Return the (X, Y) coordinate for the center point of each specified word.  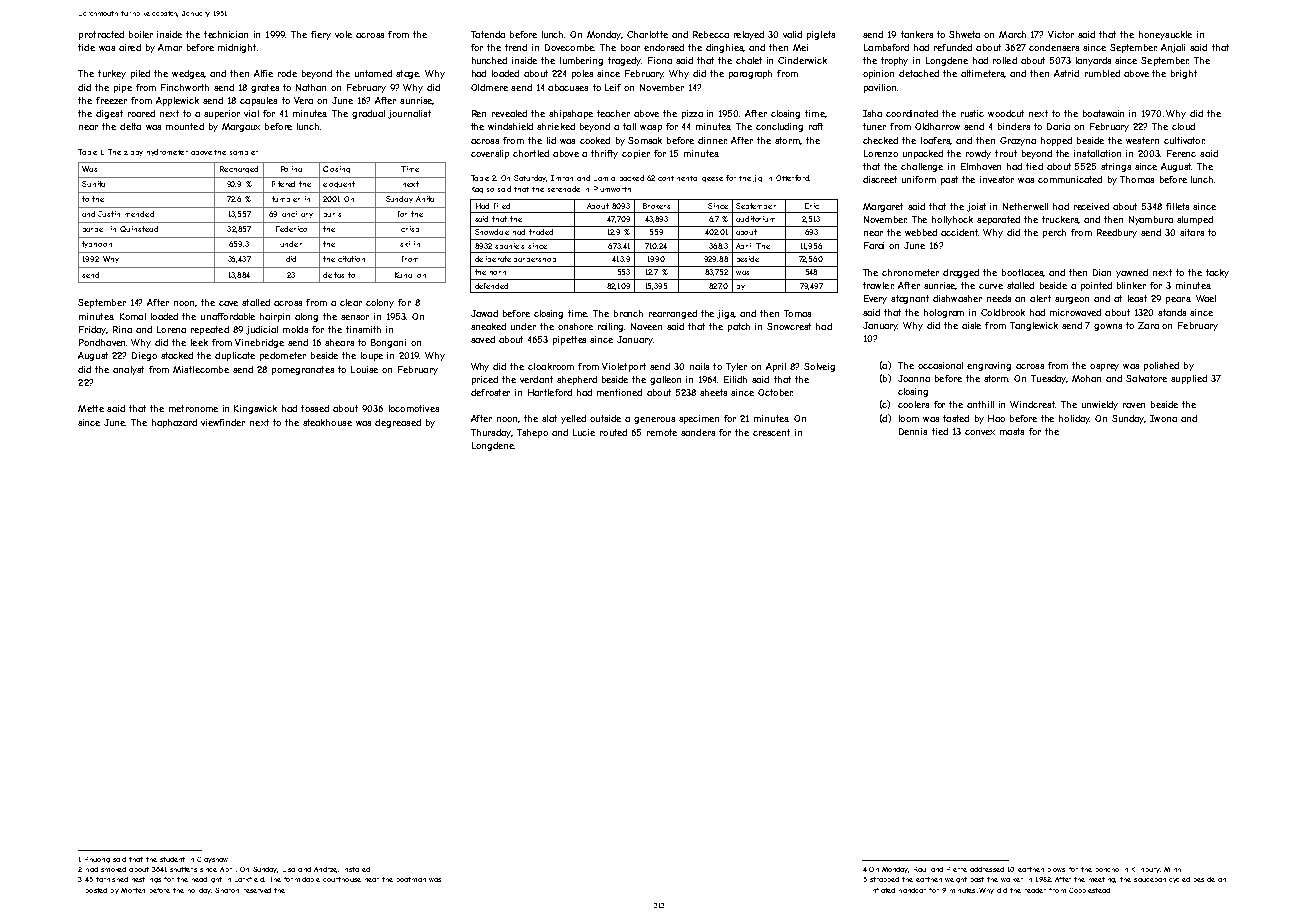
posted (96, 890)
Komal (133, 316)
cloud (1183, 126)
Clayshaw (212, 860)
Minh (1172, 869)
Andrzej (326, 870)
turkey (112, 74)
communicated (1070, 179)
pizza (692, 114)
